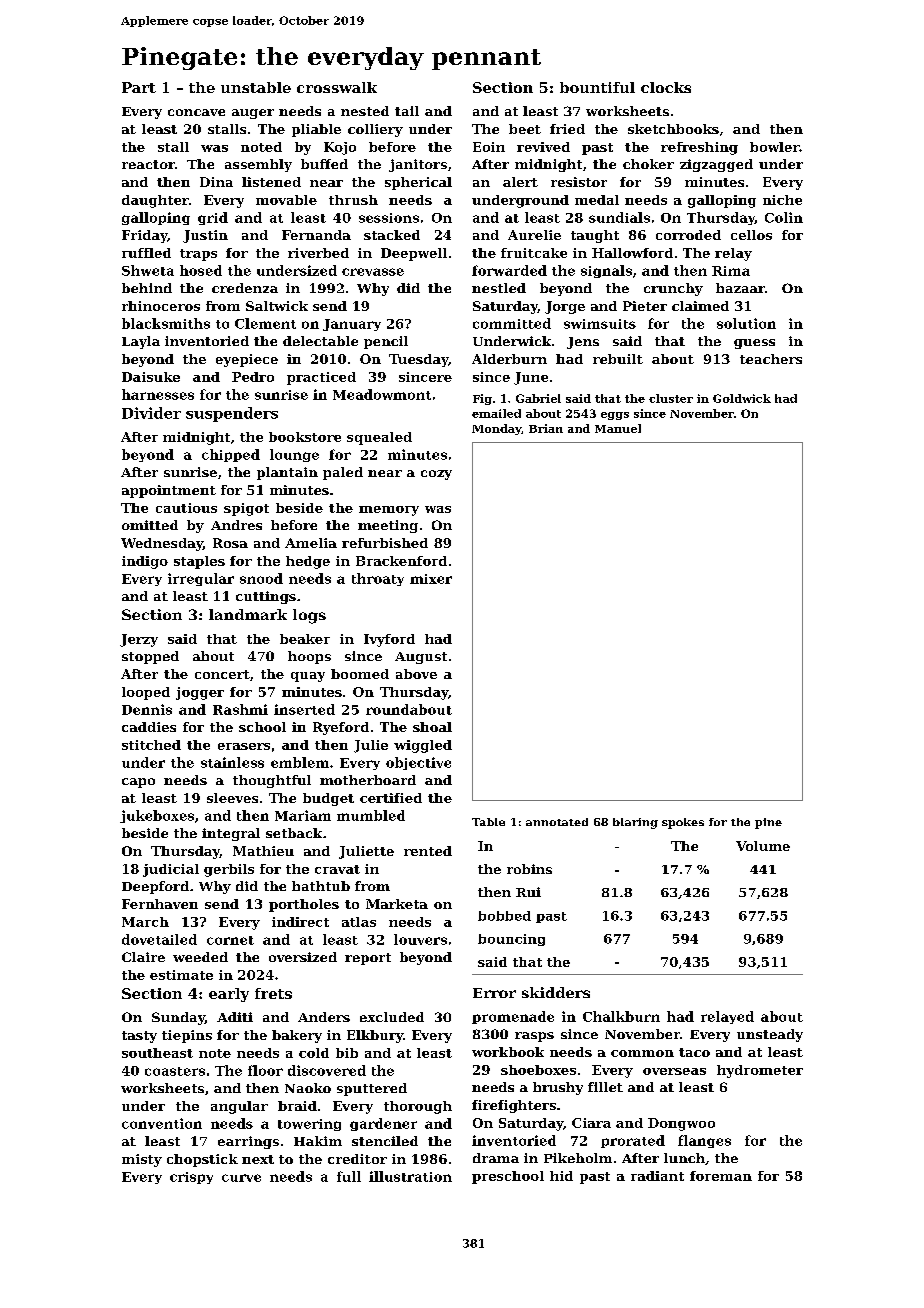 The height and width of the page is (1308, 924). Describe the element at coordinates (774, 147) in the page. I see `bowler` at that location.
